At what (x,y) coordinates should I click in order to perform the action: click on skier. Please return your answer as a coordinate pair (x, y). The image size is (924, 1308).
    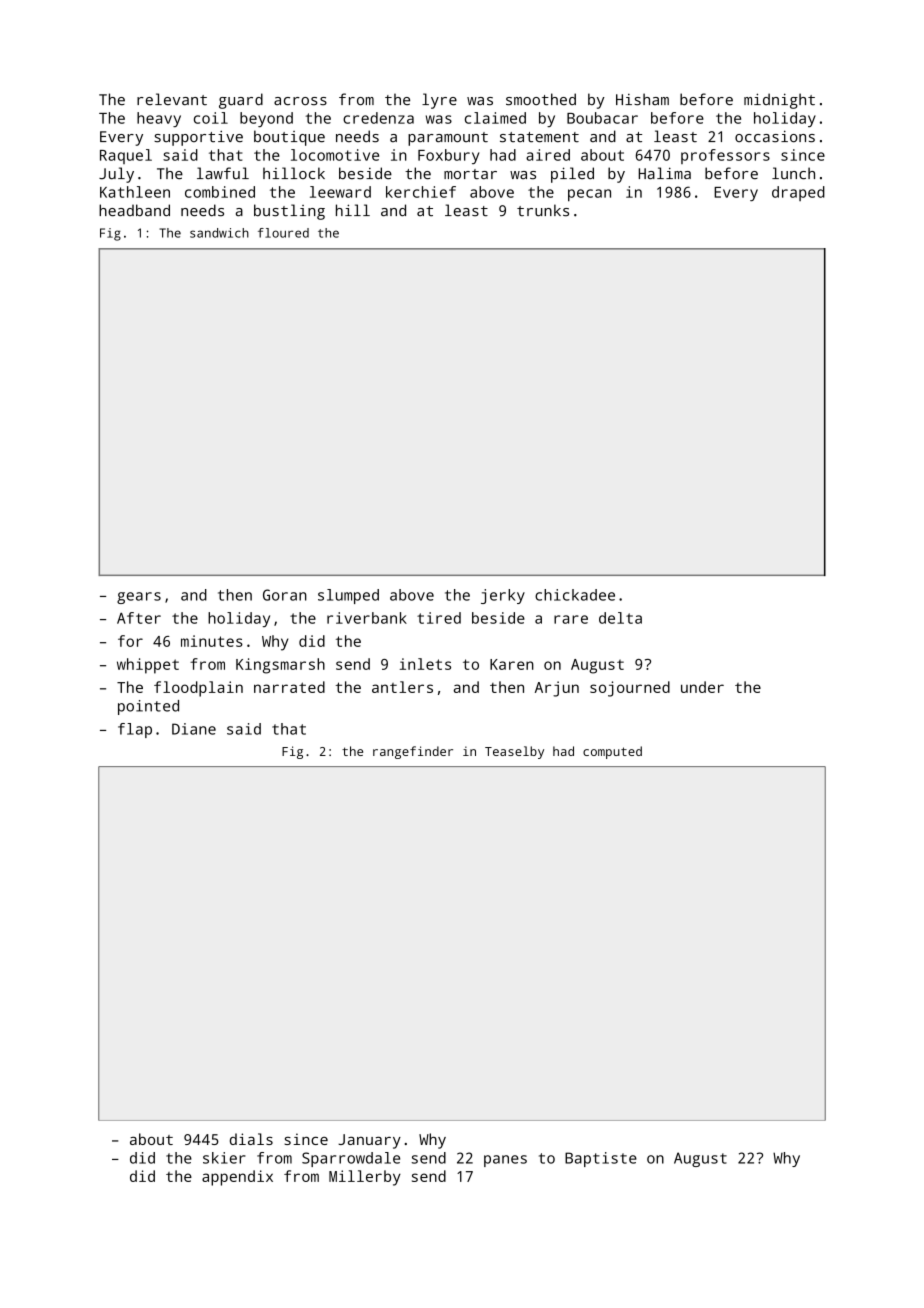
    Looking at the image, I should click on (224, 1158).
